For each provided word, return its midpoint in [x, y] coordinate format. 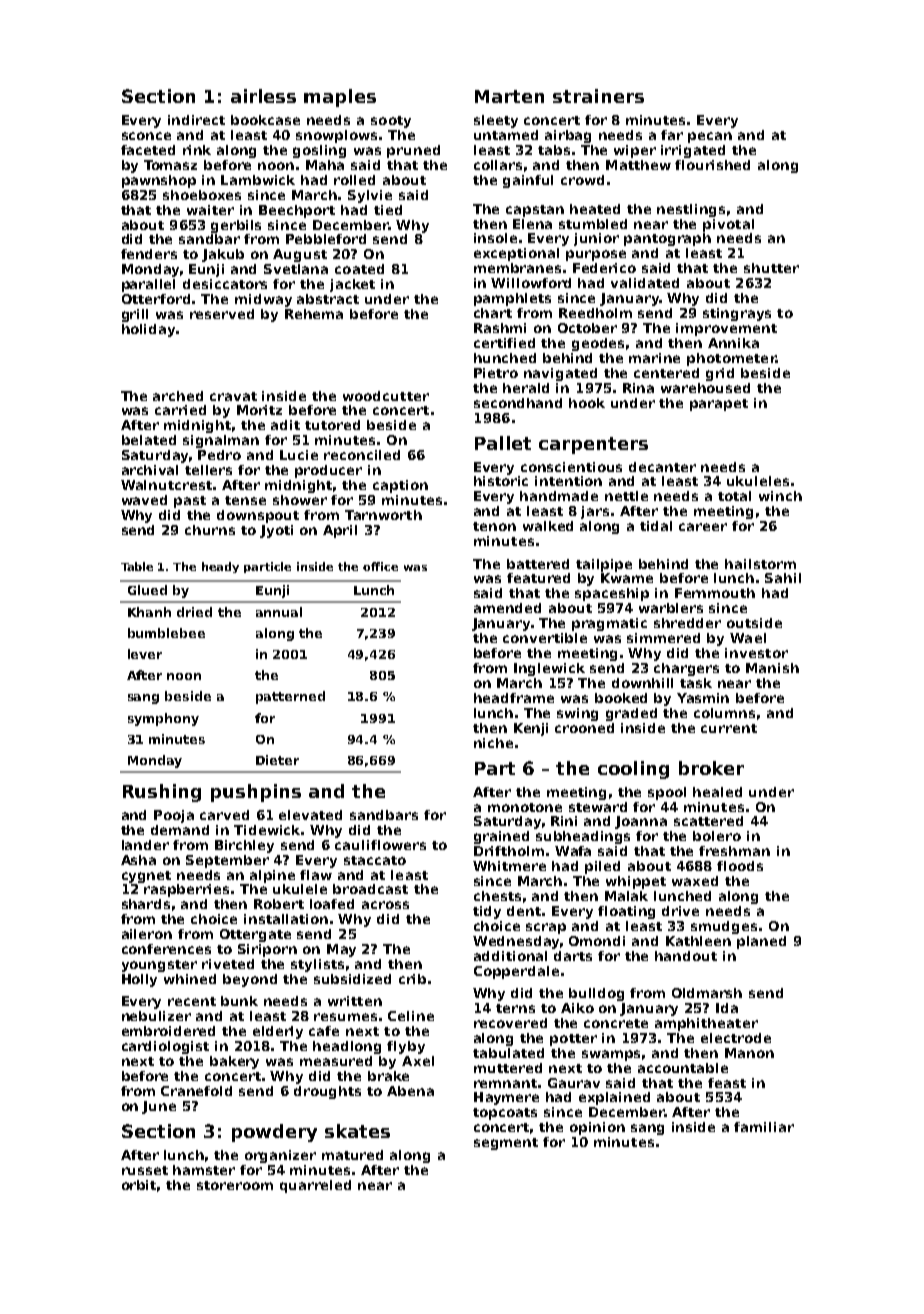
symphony [163, 719]
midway [263, 300]
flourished [712, 165]
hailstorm [760, 564]
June [159, 1107]
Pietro [496, 373]
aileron [147, 934]
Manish [772, 668]
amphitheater [706, 1024]
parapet [719, 405]
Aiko [577, 1008]
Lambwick [258, 180]
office [380, 566]
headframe [514, 698]
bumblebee [166, 633]
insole [495, 238]
